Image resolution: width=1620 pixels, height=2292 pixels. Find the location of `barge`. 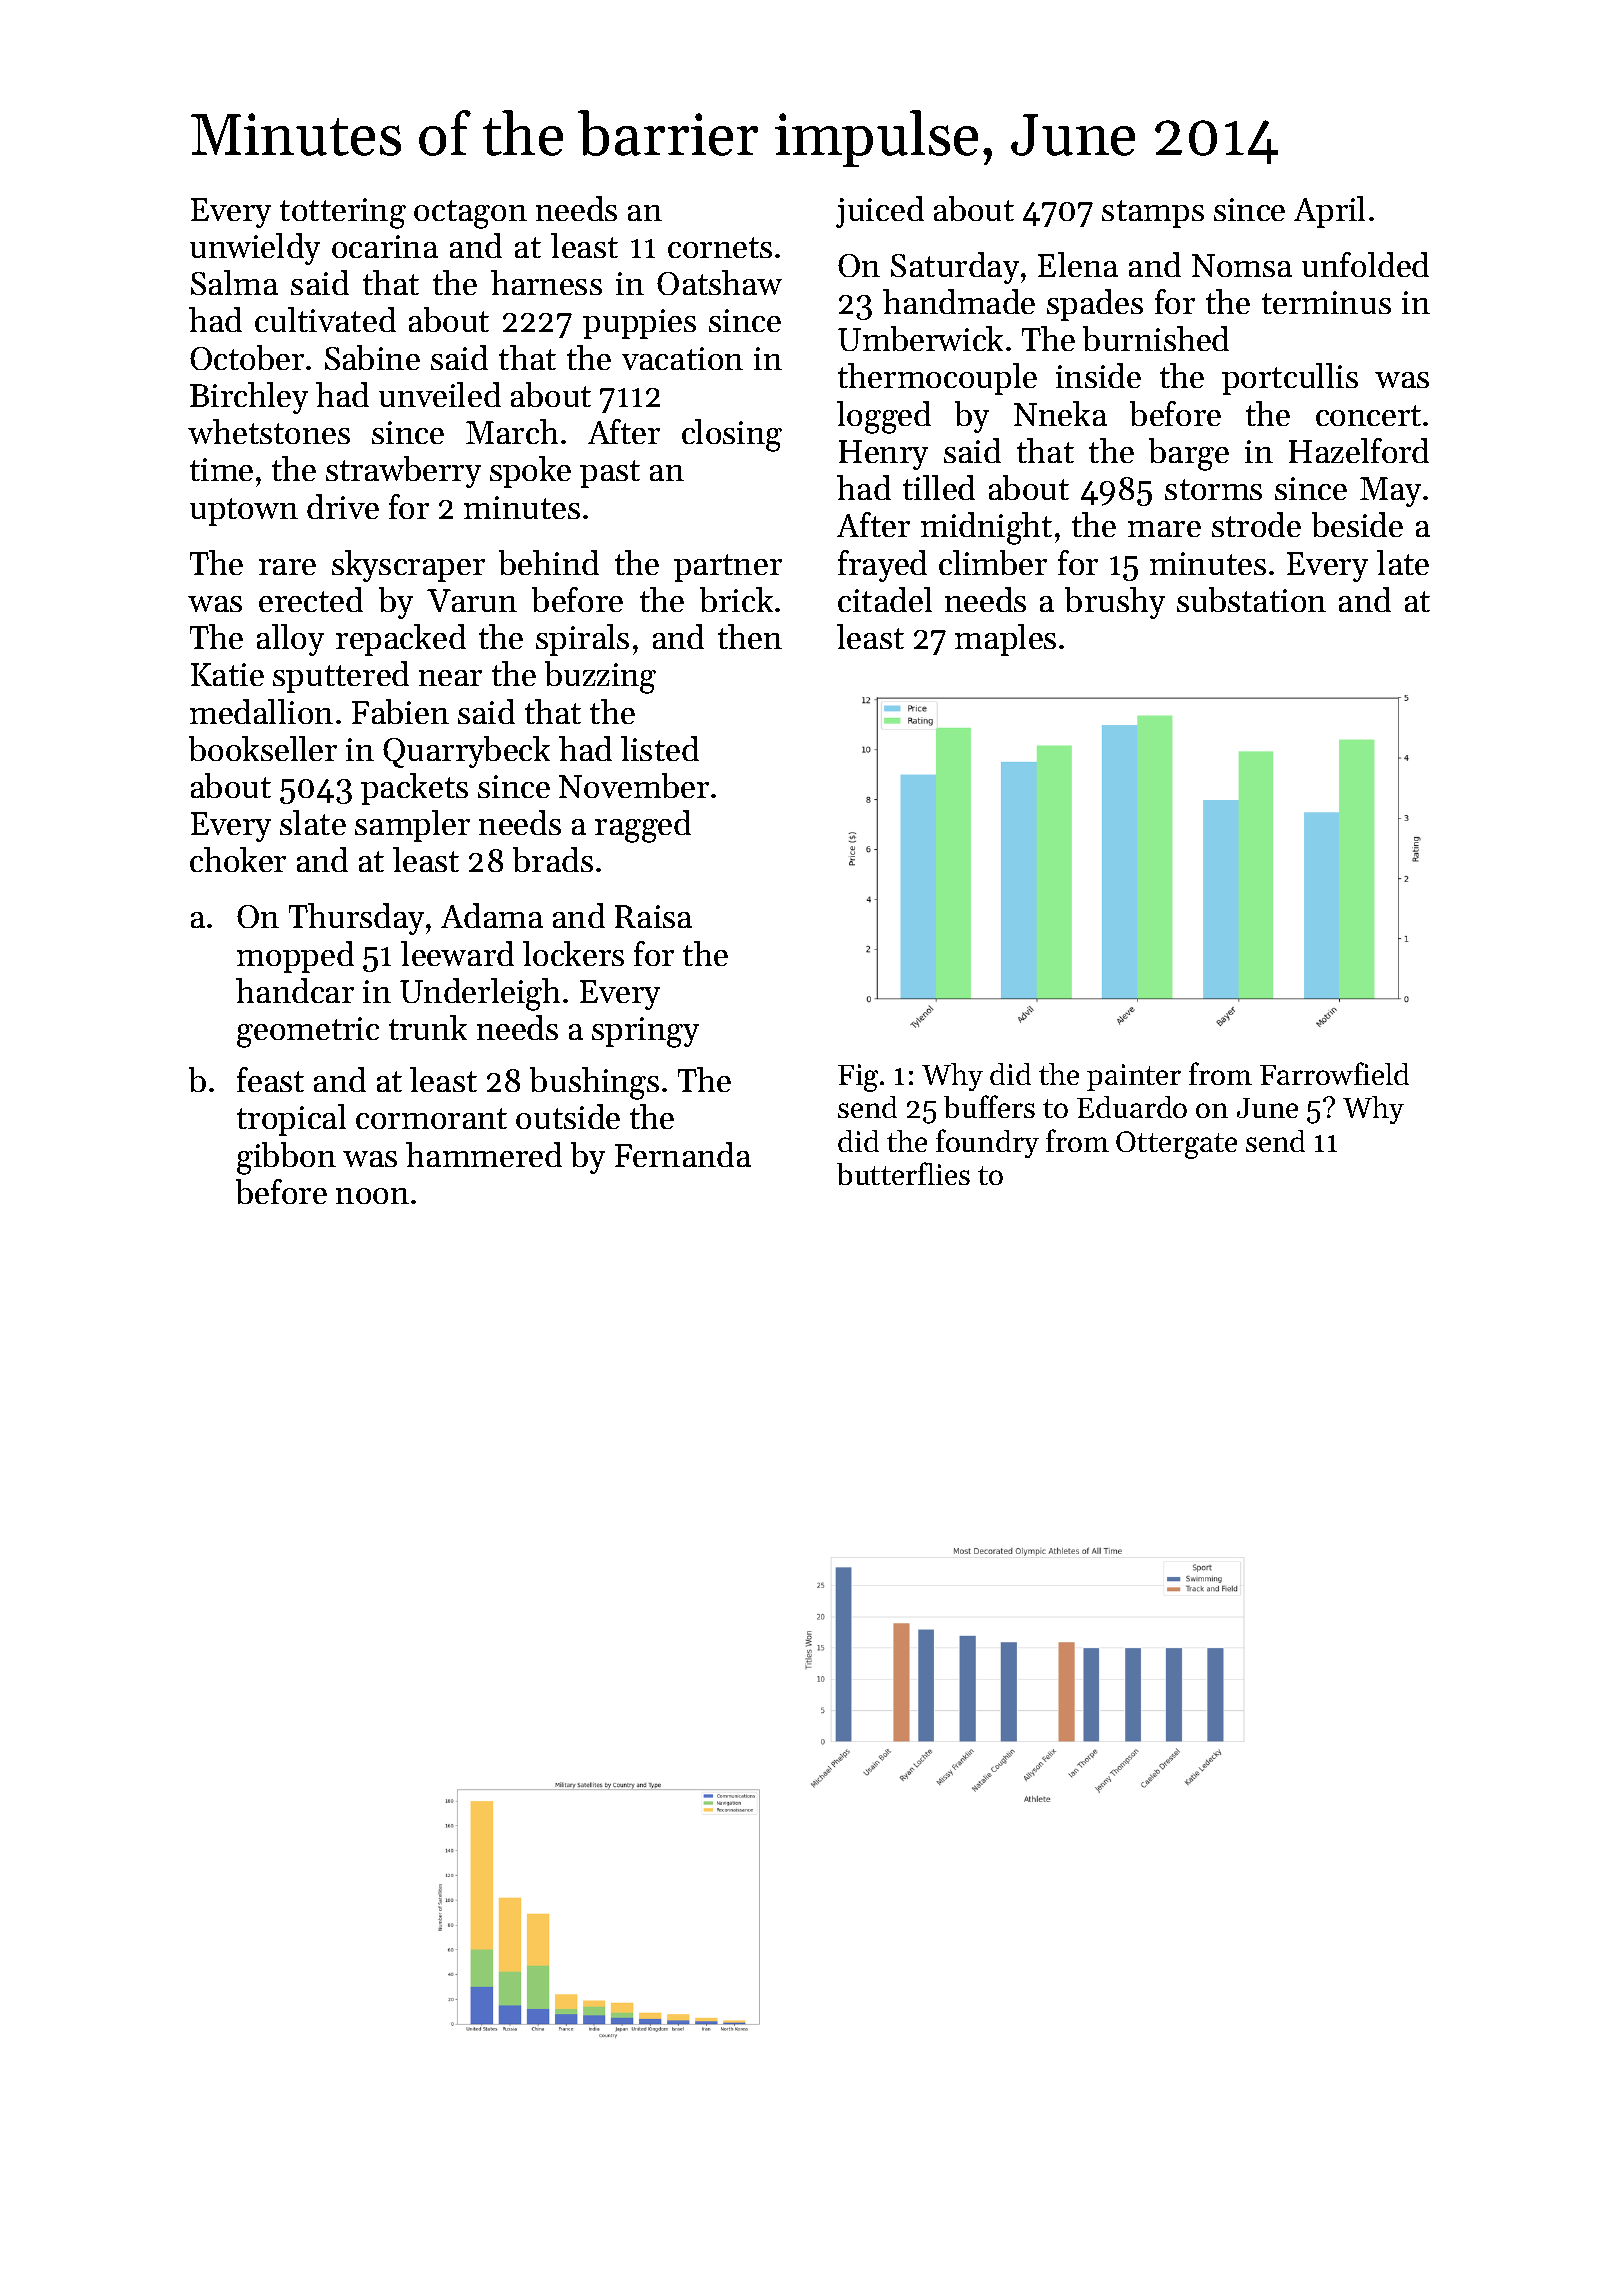

barge is located at coordinates (1189, 454).
